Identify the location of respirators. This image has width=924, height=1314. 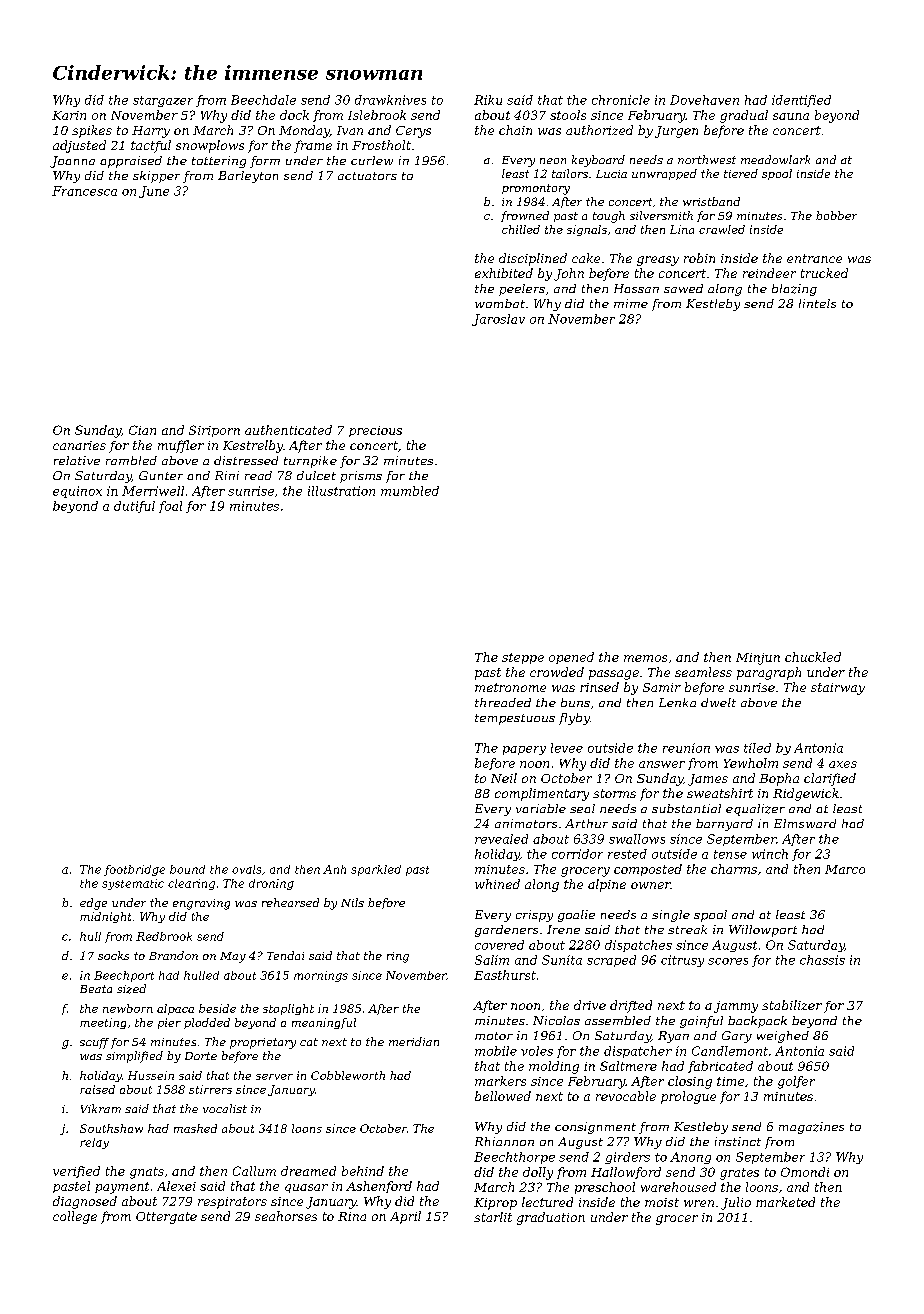
(232, 1203).
